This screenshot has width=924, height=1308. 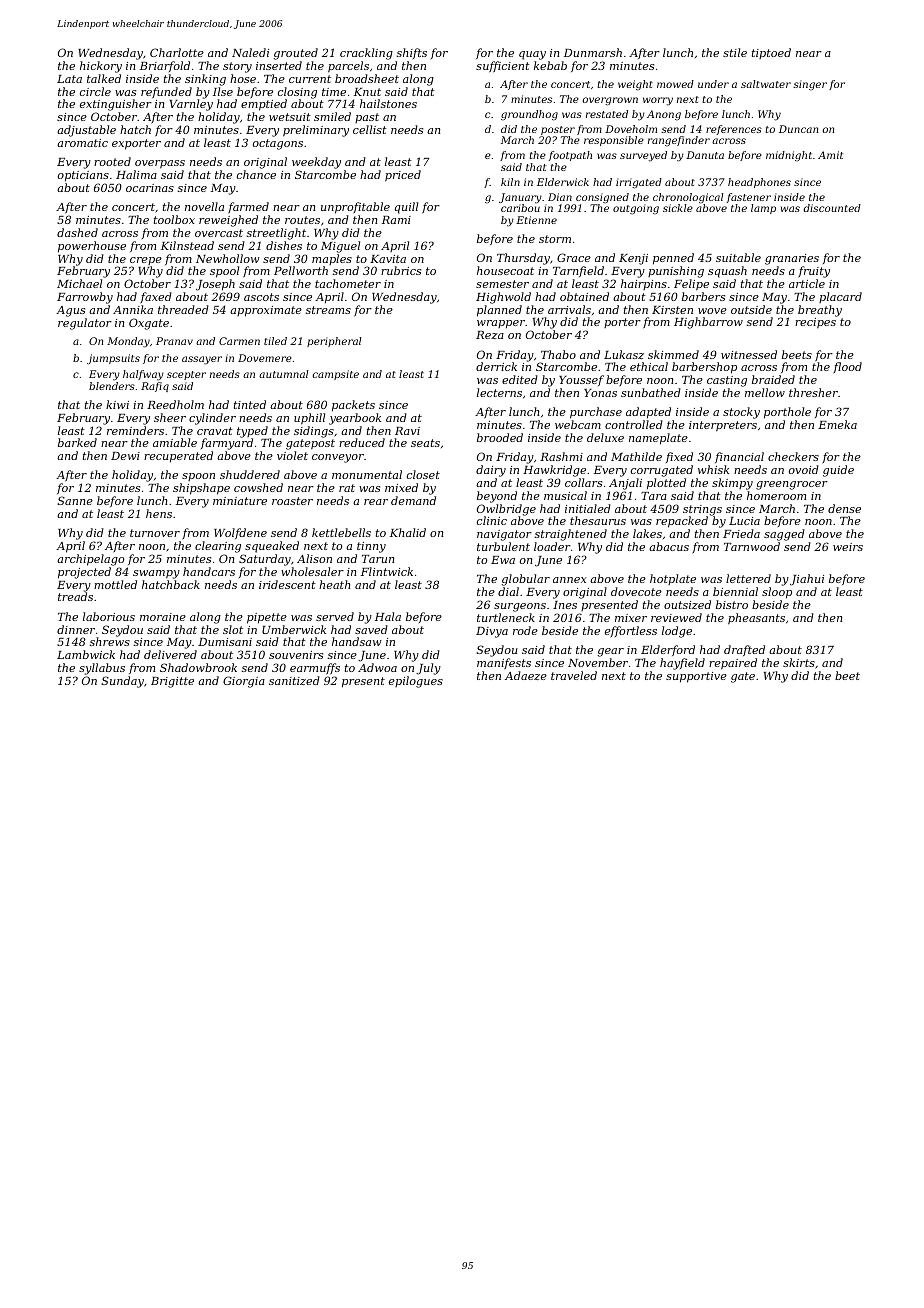 What do you see at coordinates (401, 270) in the screenshot?
I see `rubrics` at bounding box center [401, 270].
